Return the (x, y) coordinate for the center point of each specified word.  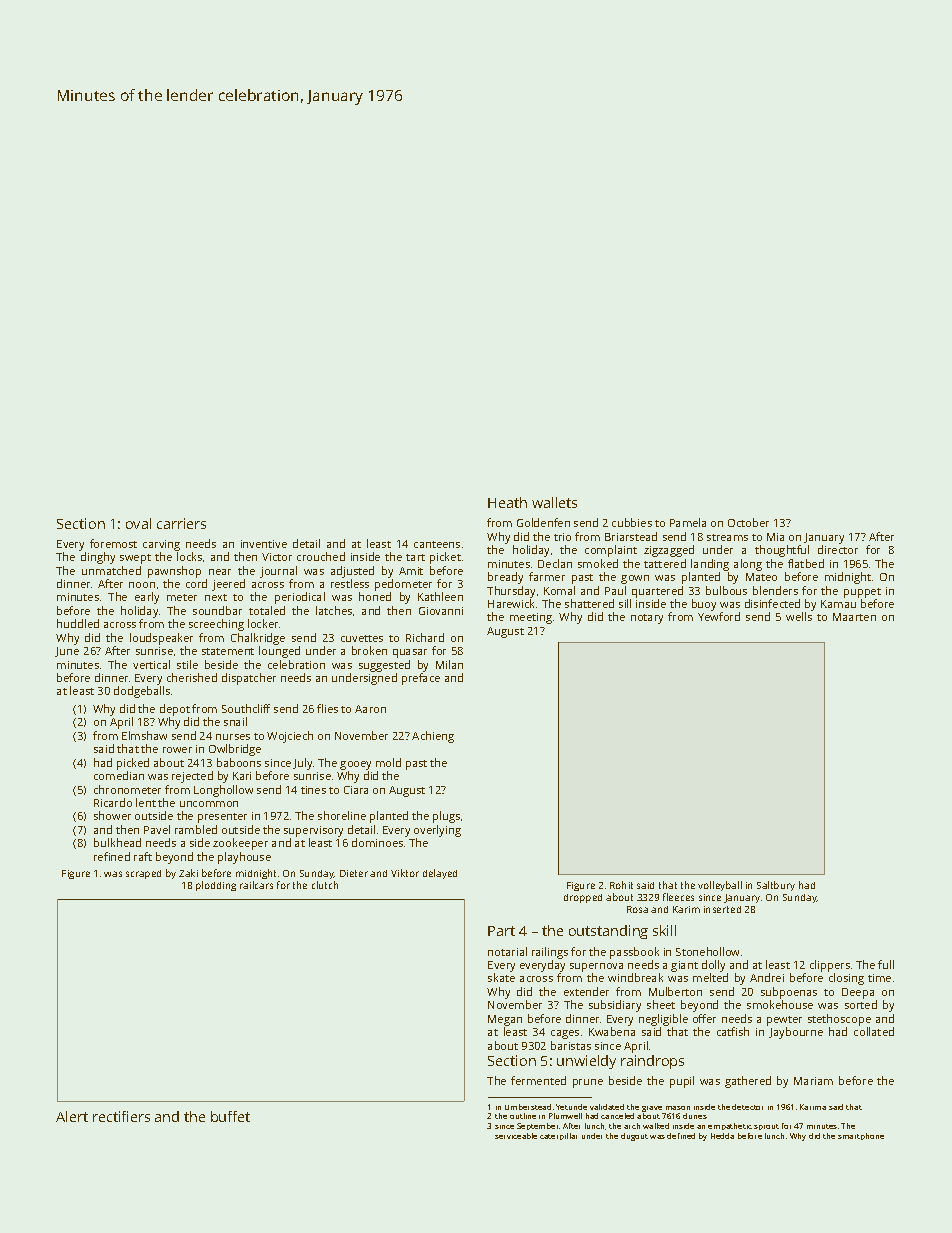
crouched (321, 556)
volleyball (720, 886)
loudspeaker (161, 639)
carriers (181, 523)
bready (505, 578)
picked (133, 764)
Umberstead (528, 1107)
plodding (216, 886)
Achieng (433, 737)
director (838, 549)
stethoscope (839, 1020)
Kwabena (612, 1031)
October (748, 522)
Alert (72, 1116)
